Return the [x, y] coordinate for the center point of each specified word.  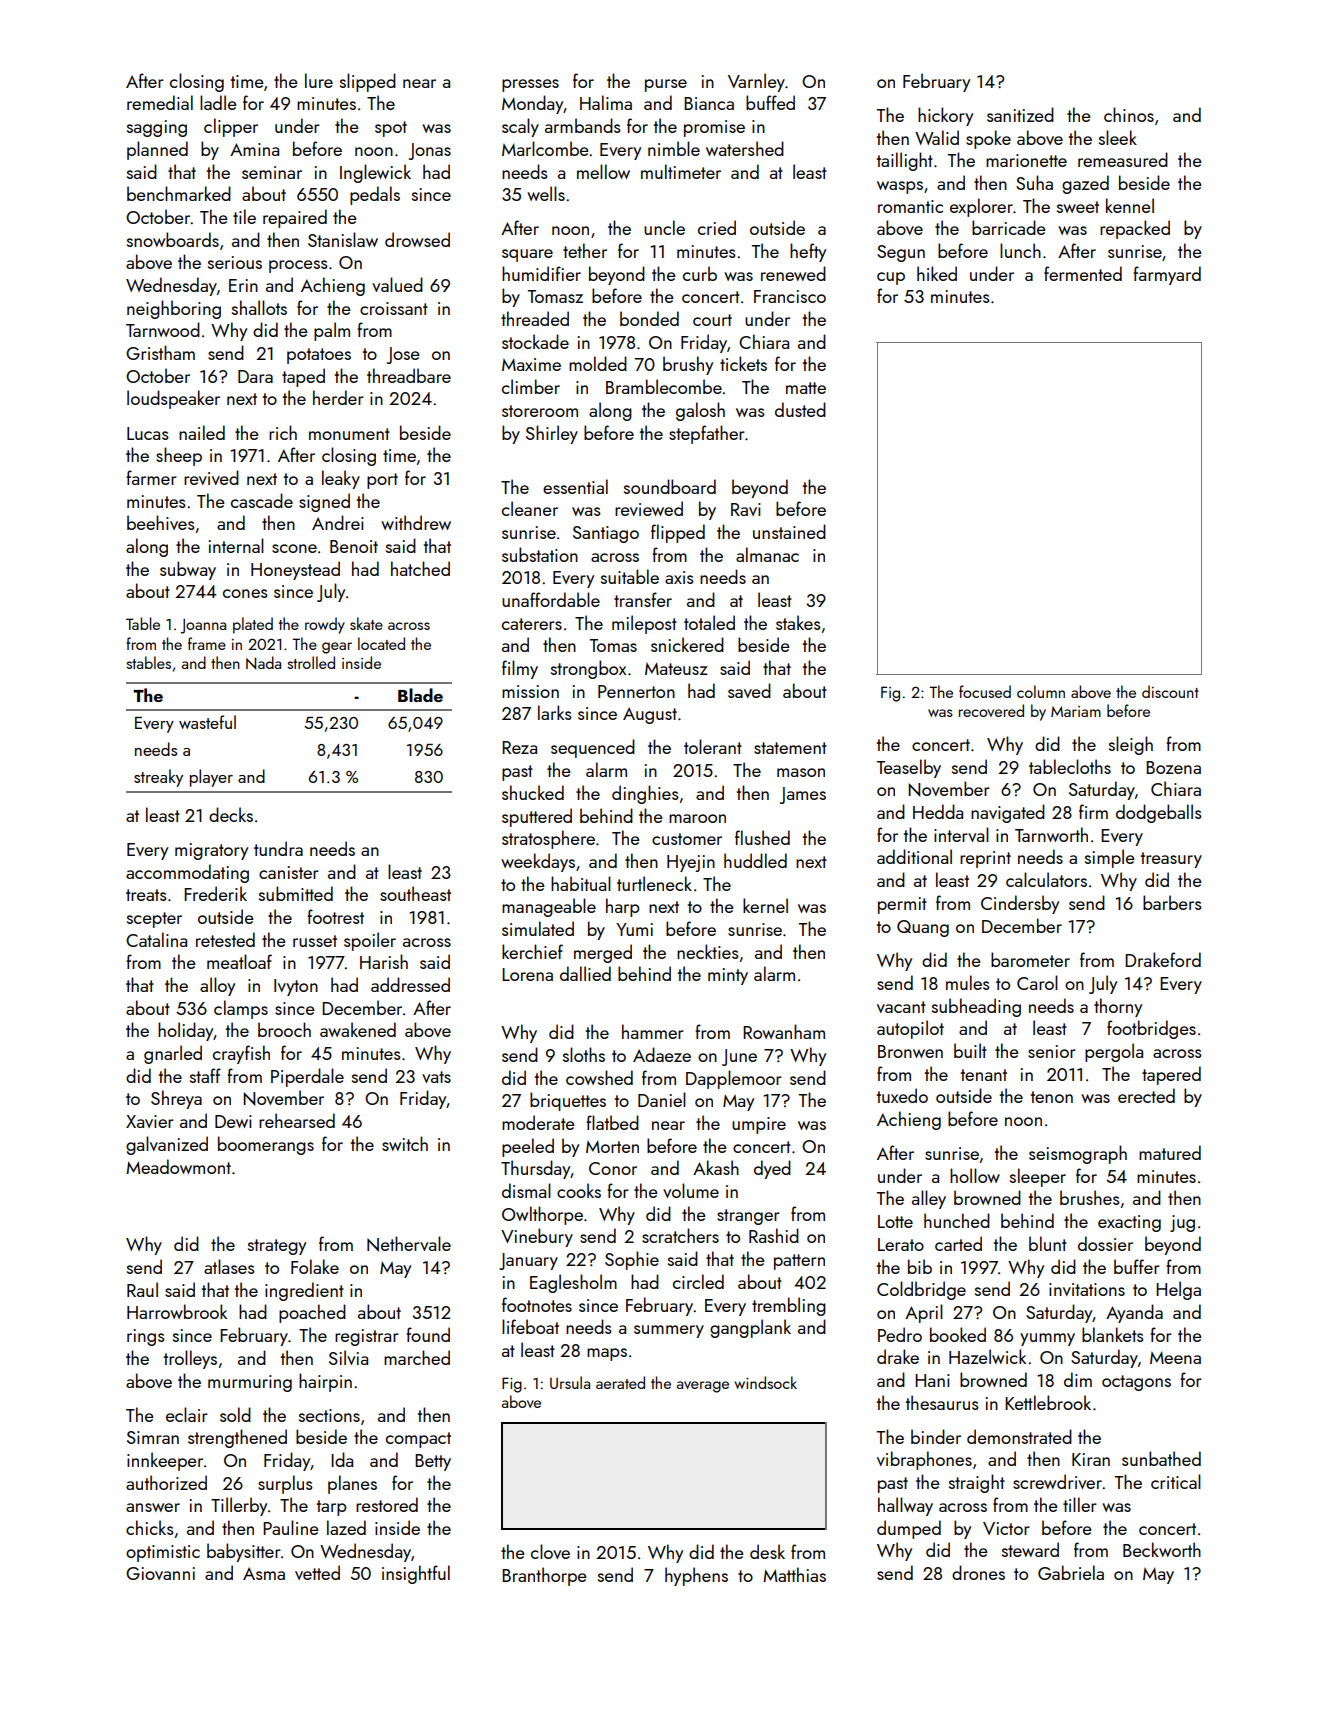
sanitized [1020, 114]
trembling [789, 1306]
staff [205, 1075]
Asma [264, 1573]
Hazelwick [987, 1356]
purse [666, 85]
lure [319, 80]
